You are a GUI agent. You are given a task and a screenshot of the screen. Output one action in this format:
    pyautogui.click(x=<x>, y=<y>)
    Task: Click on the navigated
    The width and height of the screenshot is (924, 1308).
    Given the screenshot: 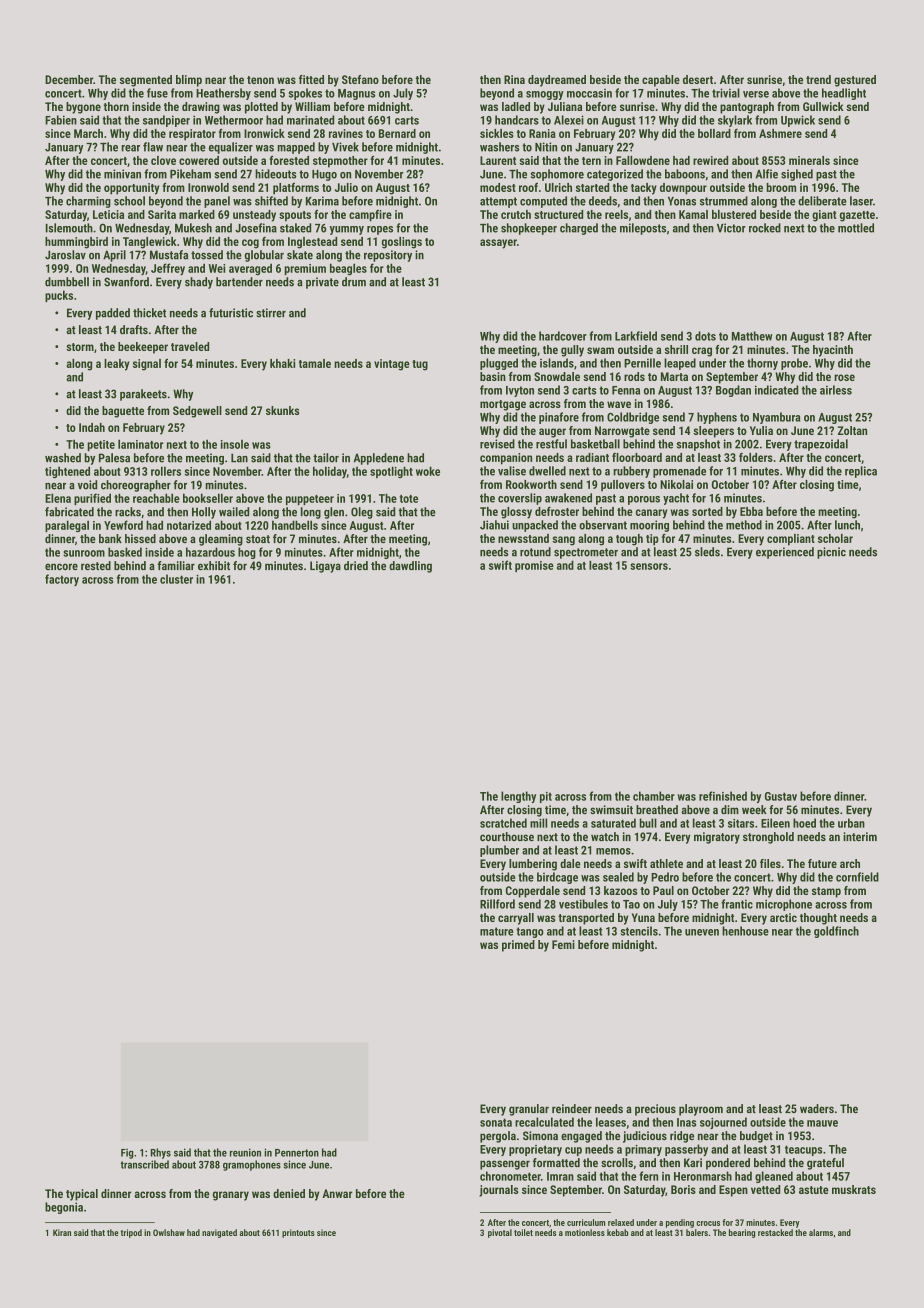 What is the action you would take?
    pyautogui.click(x=219, y=1233)
